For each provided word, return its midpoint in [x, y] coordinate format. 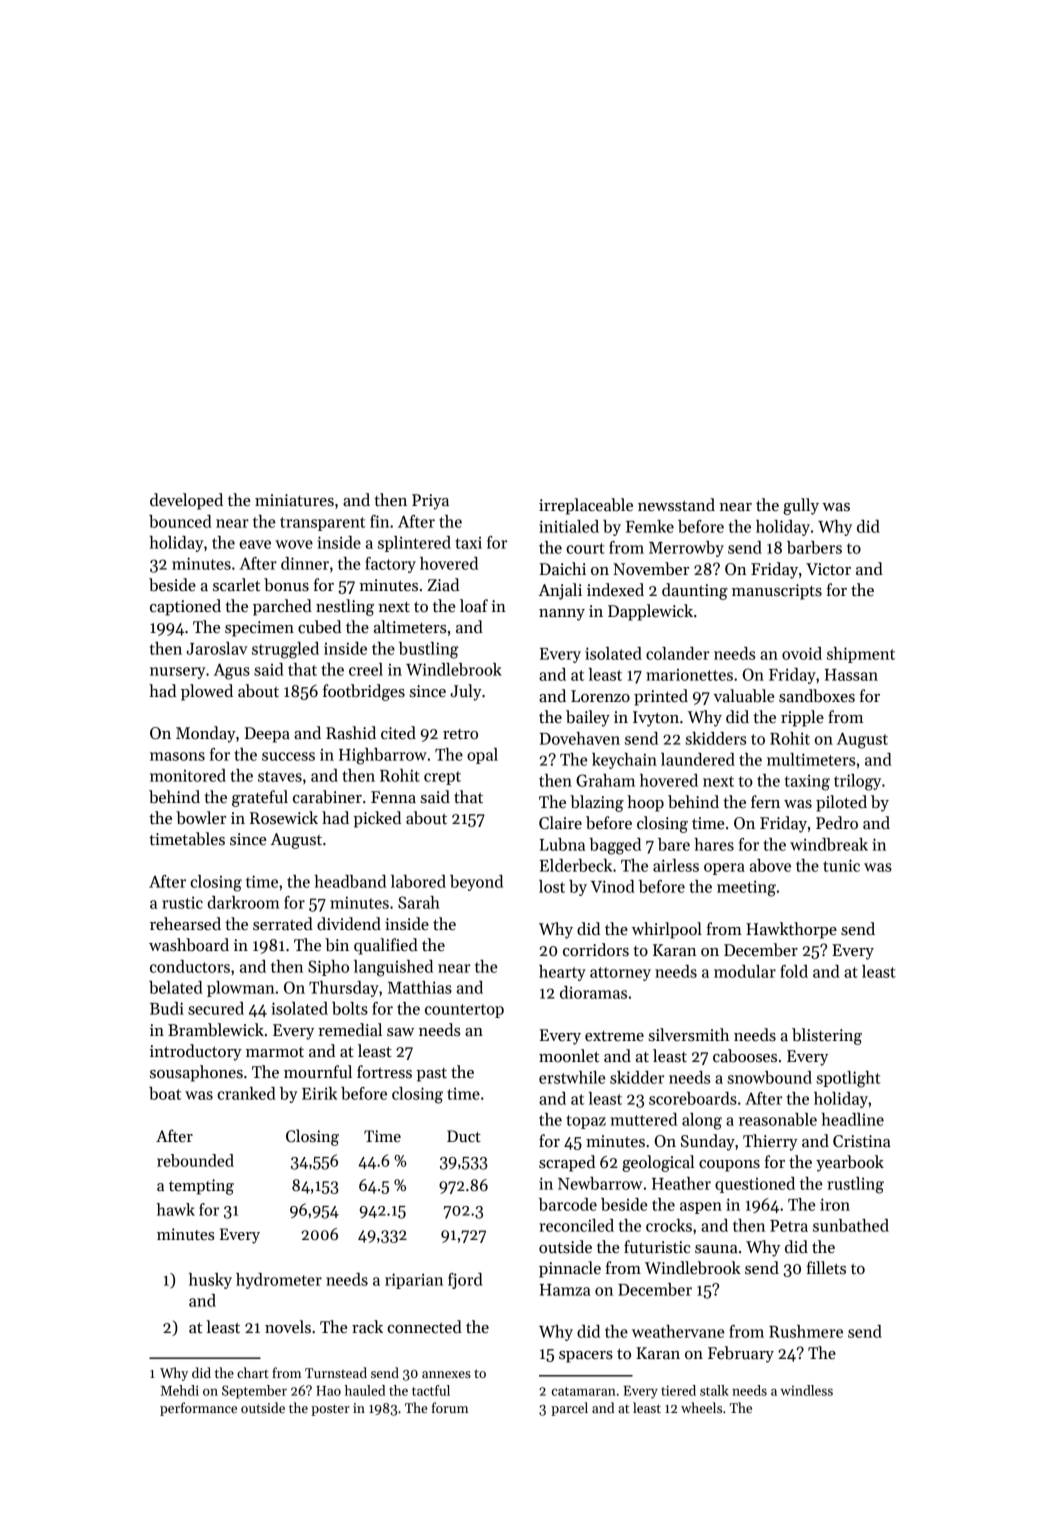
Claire [560, 823]
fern [765, 802]
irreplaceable [586, 506]
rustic [182, 902]
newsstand [676, 505]
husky [210, 1281]
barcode [568, 1204]
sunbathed [851, 1225]
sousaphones [196, 1073]
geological [658, 1163]
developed [186, 501]
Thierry [770, 1142]
